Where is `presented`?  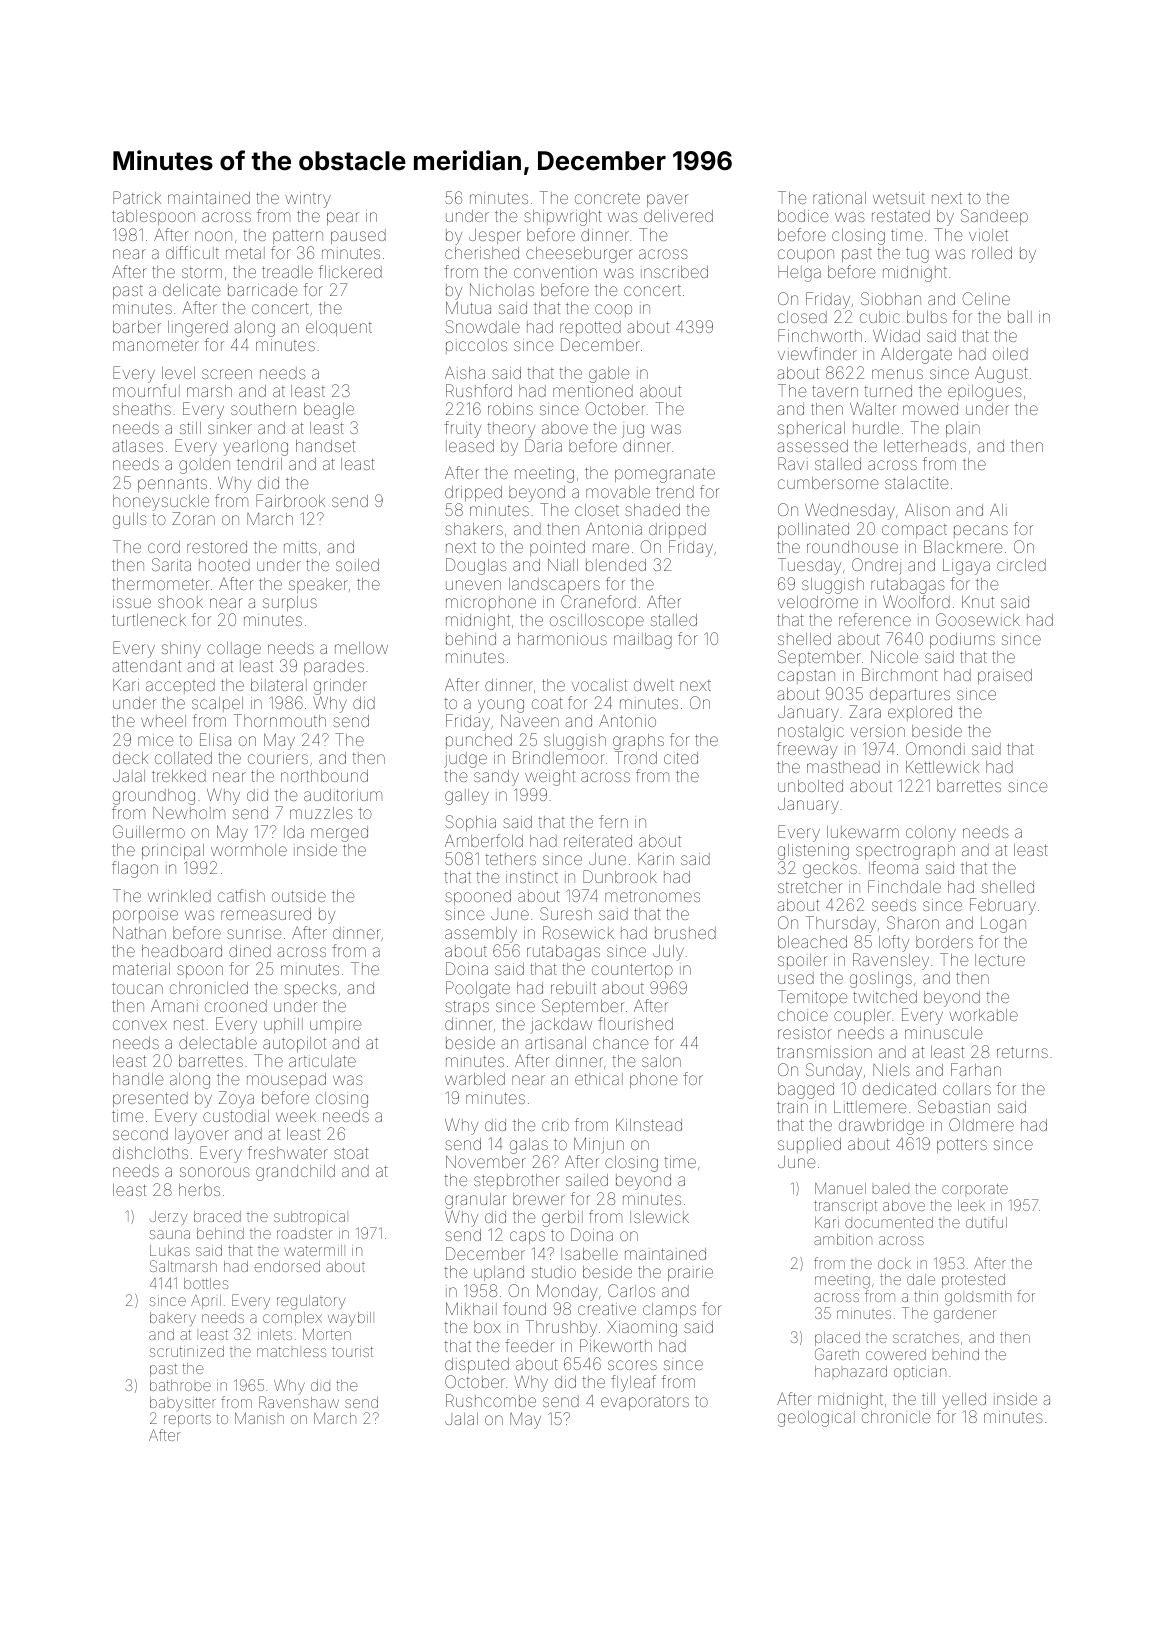 presented is located at coordinates (150, 1099).
